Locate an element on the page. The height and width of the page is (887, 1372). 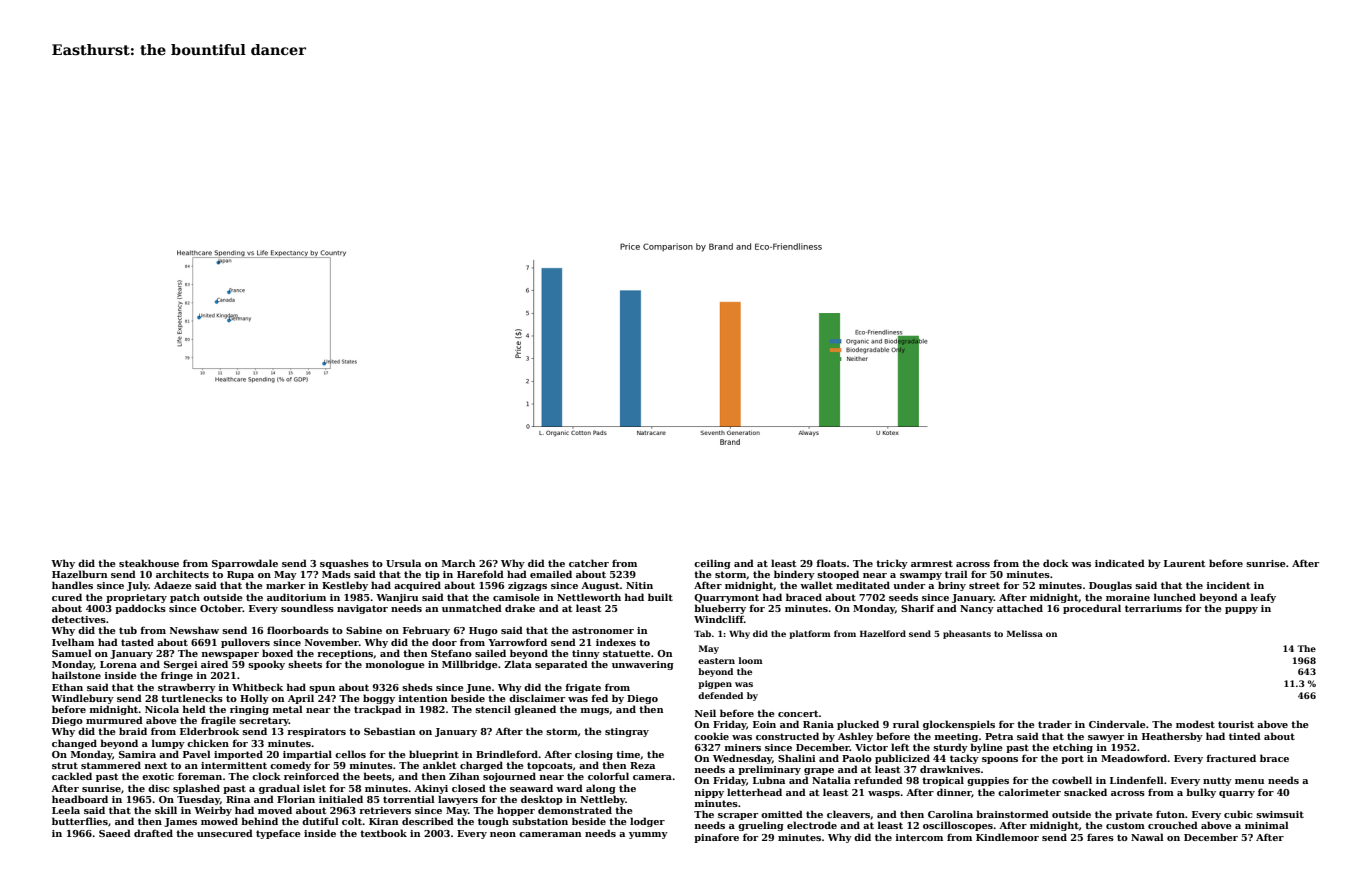
drafted is located at coordinates (153, 833).
